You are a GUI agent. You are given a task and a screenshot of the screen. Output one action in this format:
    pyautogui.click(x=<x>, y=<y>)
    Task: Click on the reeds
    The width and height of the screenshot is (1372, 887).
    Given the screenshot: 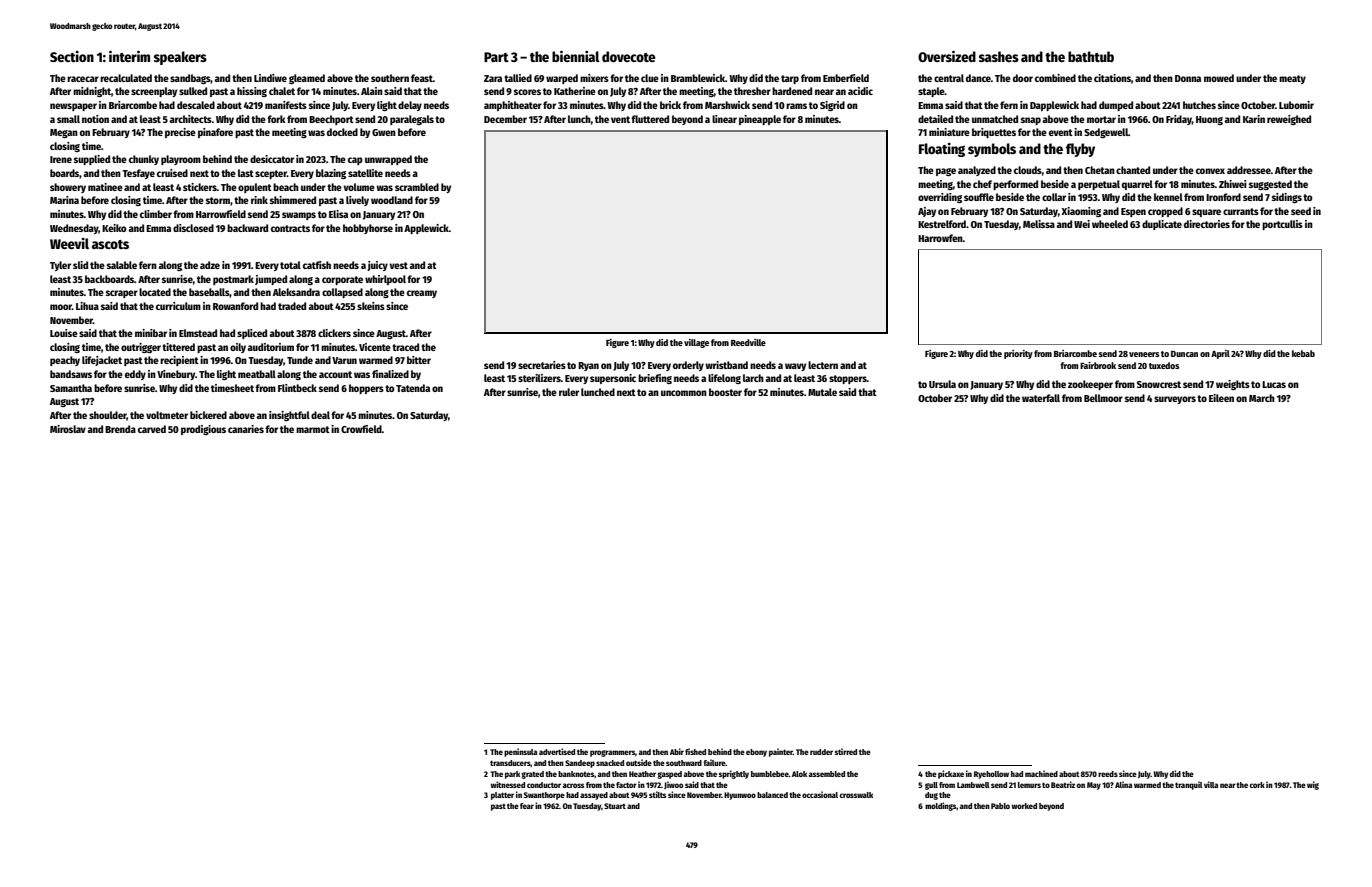 What is the action you would take?
    pyautogui.click(x=1108, y=774)
